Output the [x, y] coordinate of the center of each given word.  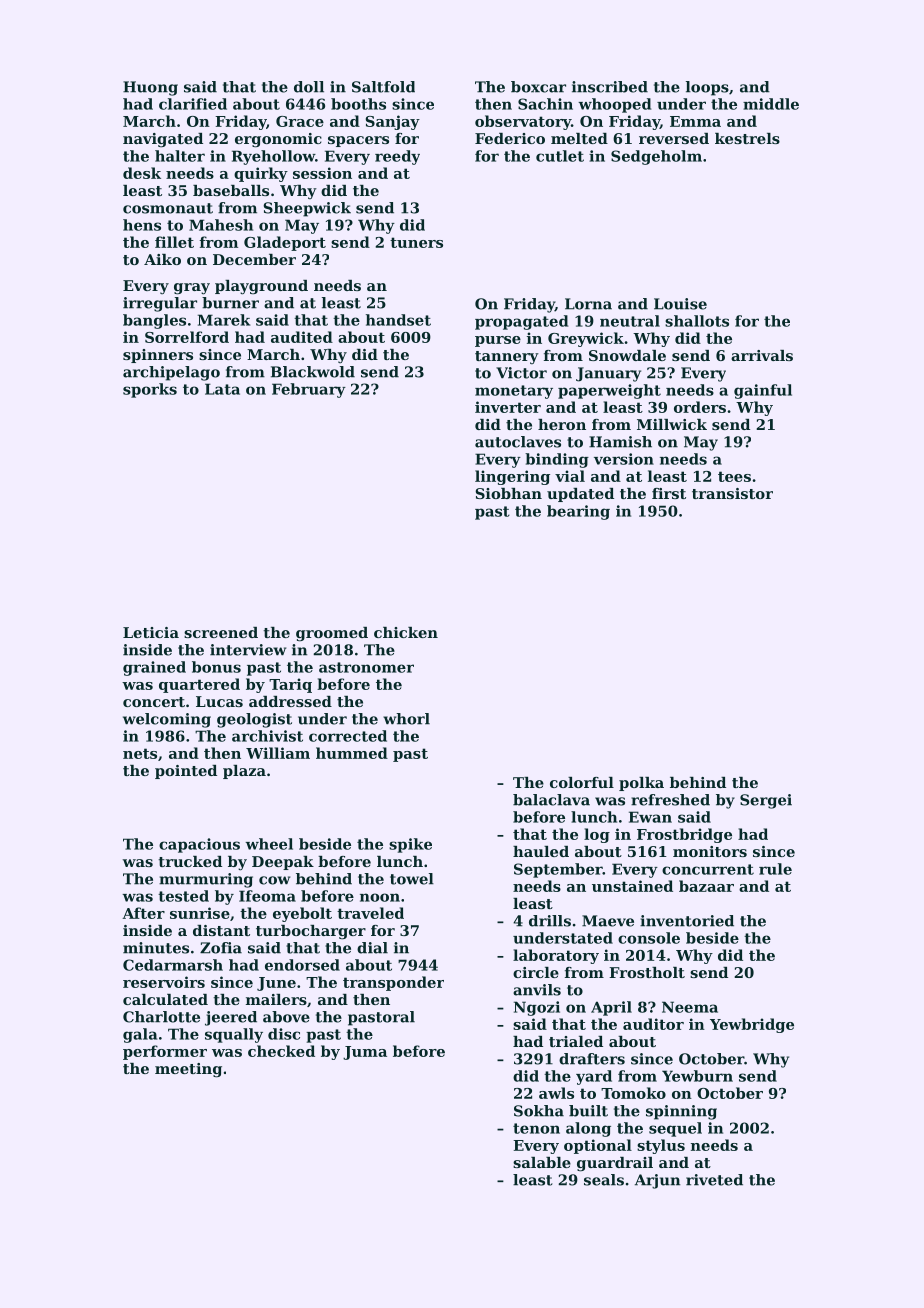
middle [771, 104]
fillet [174, 242]
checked [281, 1051]
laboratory [556, 956]
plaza [244, 772]
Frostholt [647, 972]
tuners [416, 242]
